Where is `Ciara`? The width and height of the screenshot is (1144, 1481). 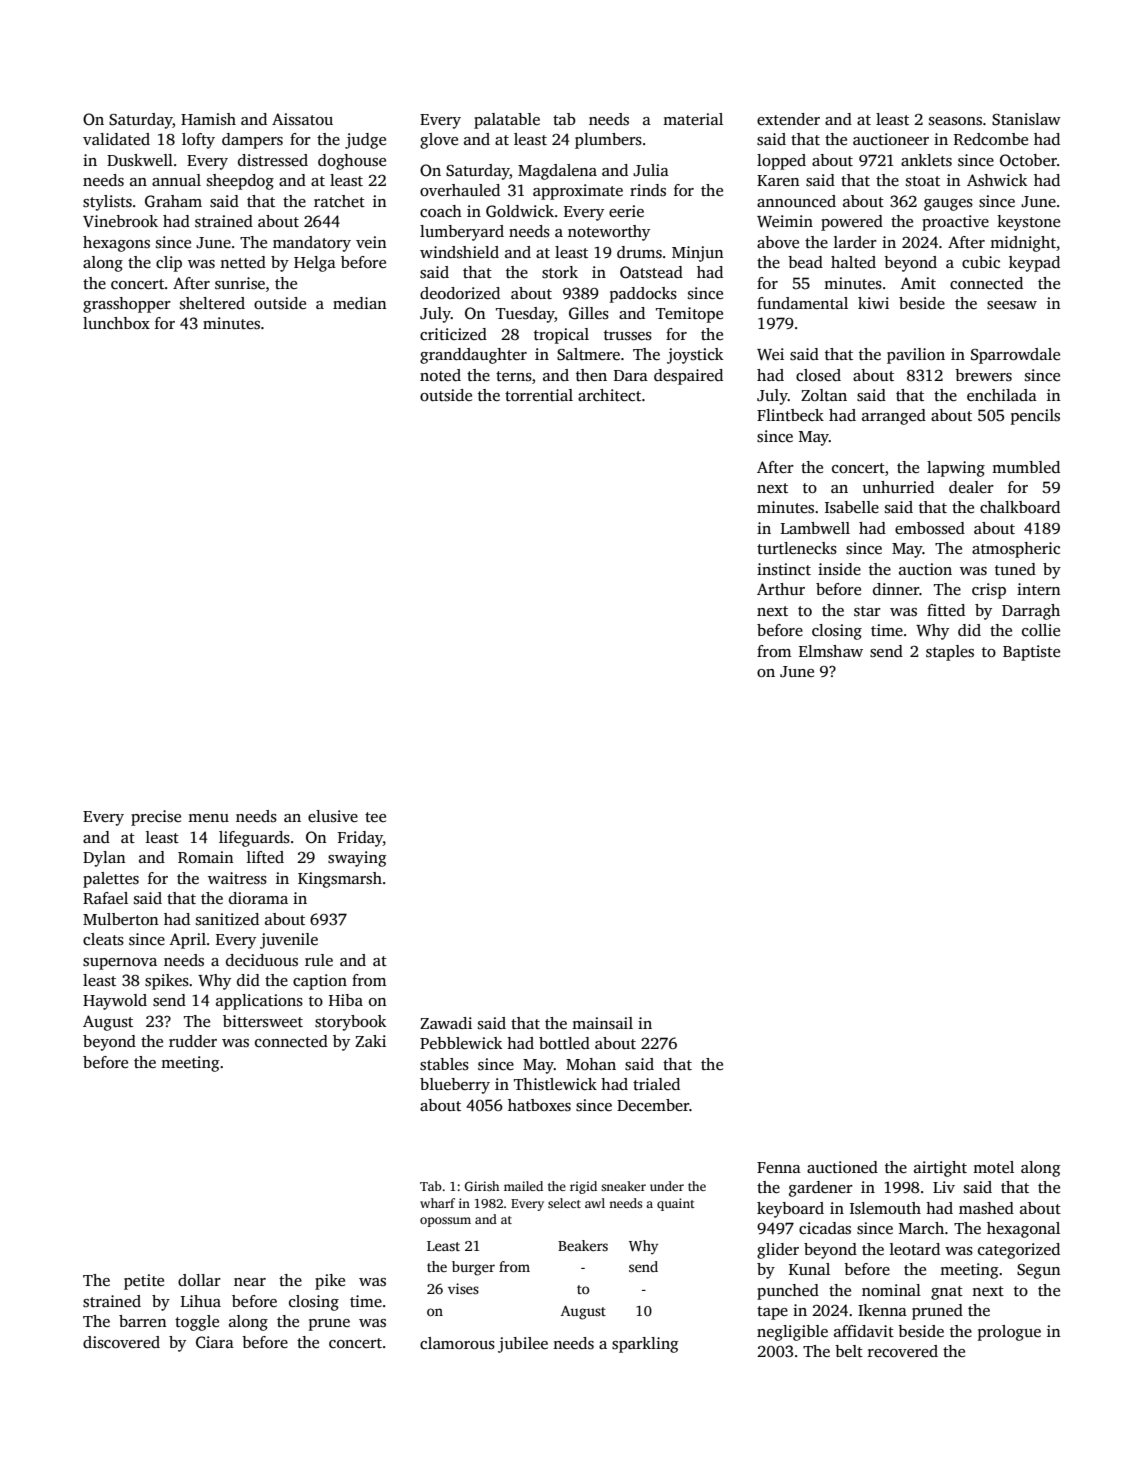
Ciara is located at coordinates (215, 1342).
